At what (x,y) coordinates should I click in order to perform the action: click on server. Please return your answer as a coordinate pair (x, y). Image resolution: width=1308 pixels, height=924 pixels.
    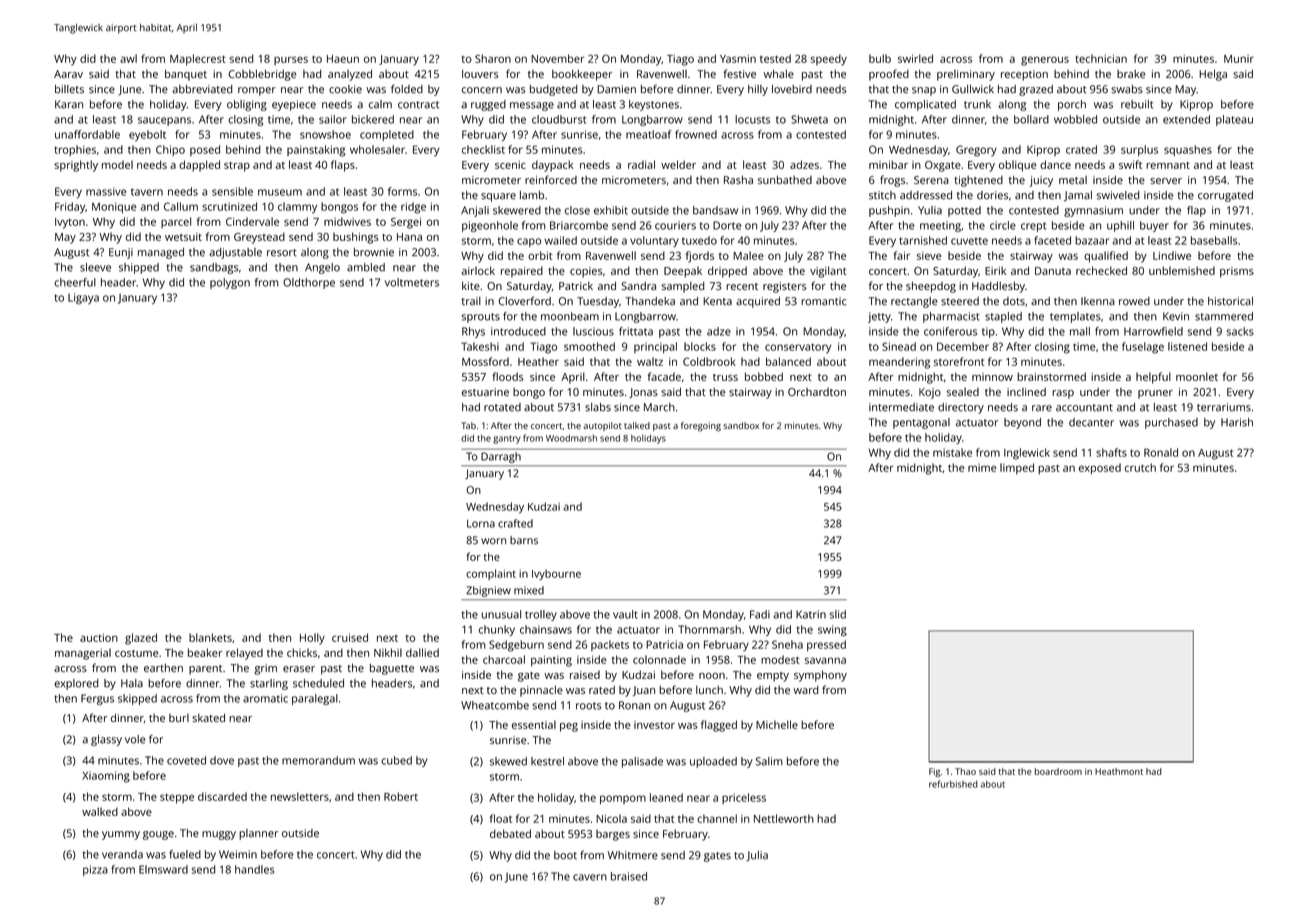
    Looking at the image, I should click on (1166, 181).
